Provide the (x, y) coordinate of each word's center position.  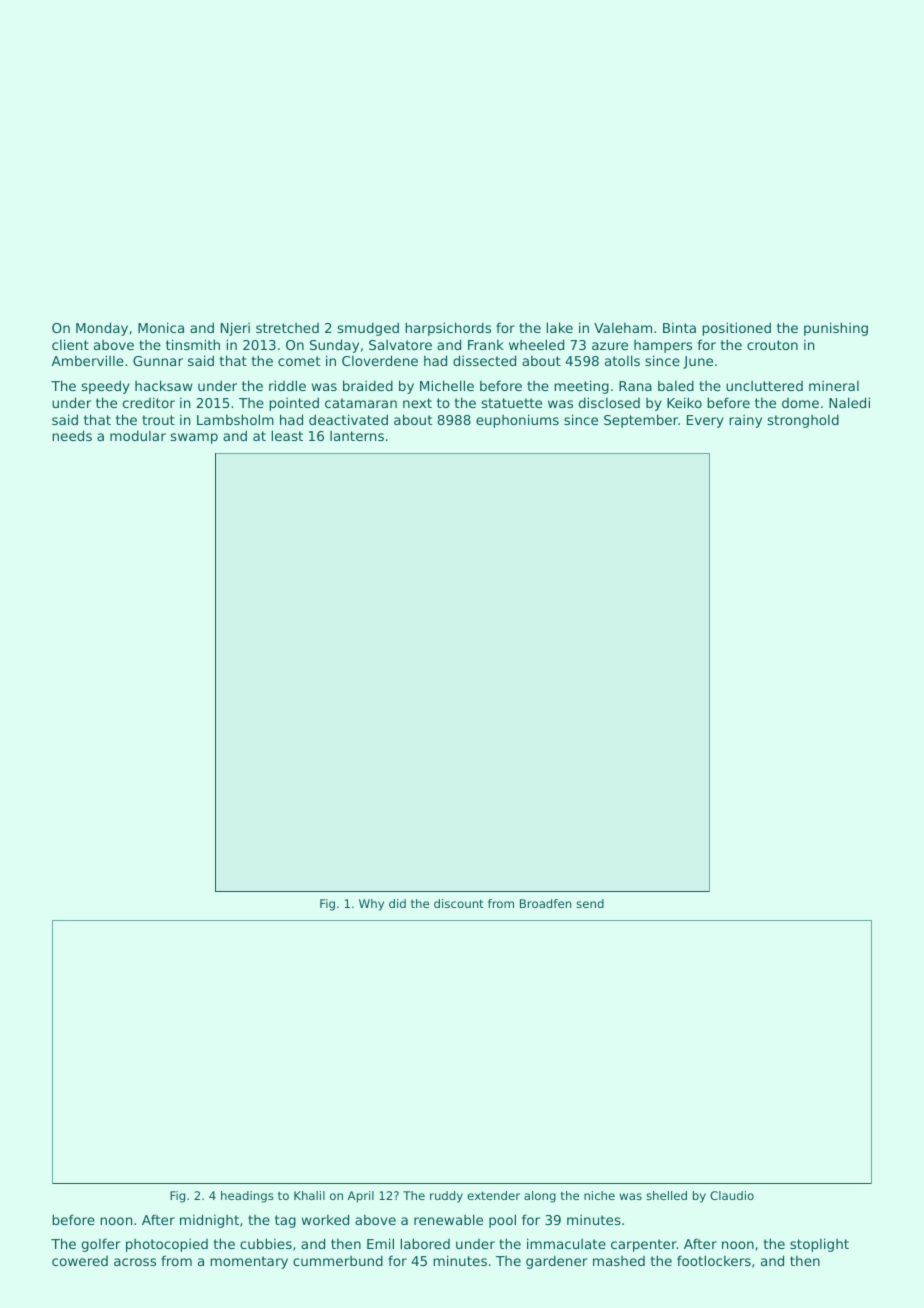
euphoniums (517, 421)
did (397, 903)
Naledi (849, 402)
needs (72, 435)
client (70, 344)
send (590, 903)
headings (247, 1197)
